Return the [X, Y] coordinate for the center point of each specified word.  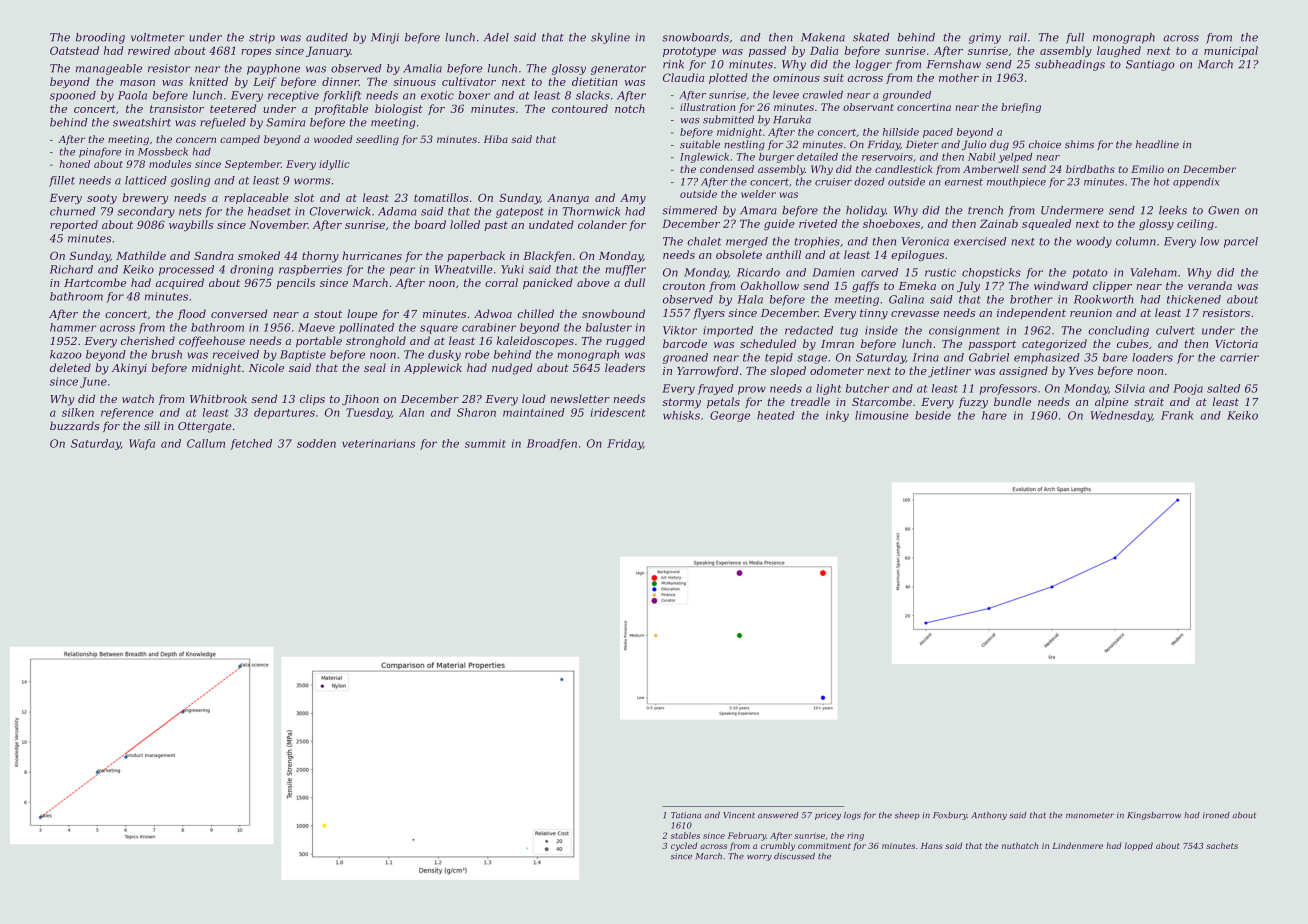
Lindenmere [1077, 845]
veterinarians [378, 443]
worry [759, 858]
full [1075, 38]
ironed [1216, 815]
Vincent [739, 815]
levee [786, 95]
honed [74, 164]
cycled [684, 846]
